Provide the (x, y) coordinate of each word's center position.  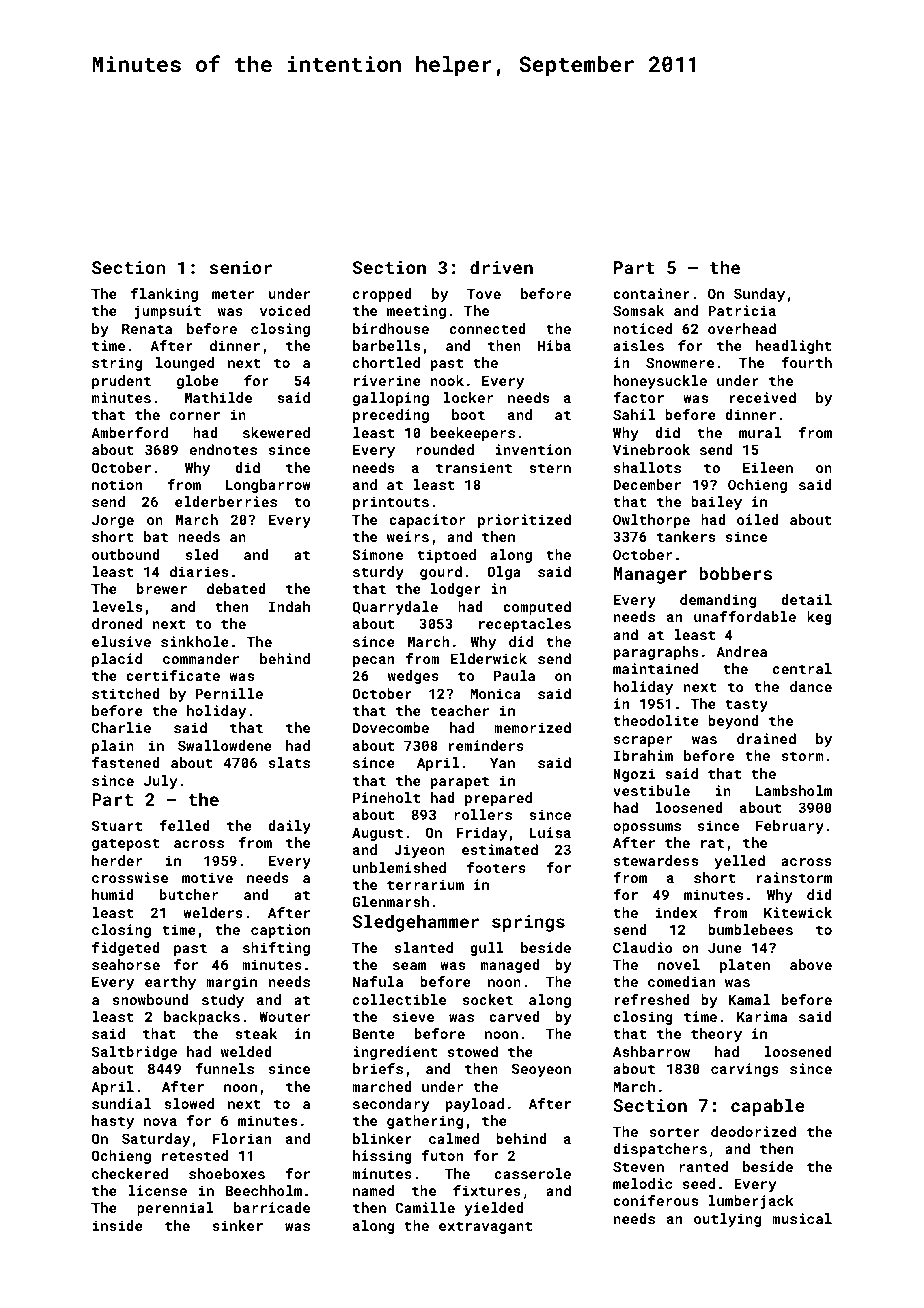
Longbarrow (268, 486)
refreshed (652, 999)
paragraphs (656, 653)
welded (246, 1051)
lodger (456, 590)
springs (528, 923)
